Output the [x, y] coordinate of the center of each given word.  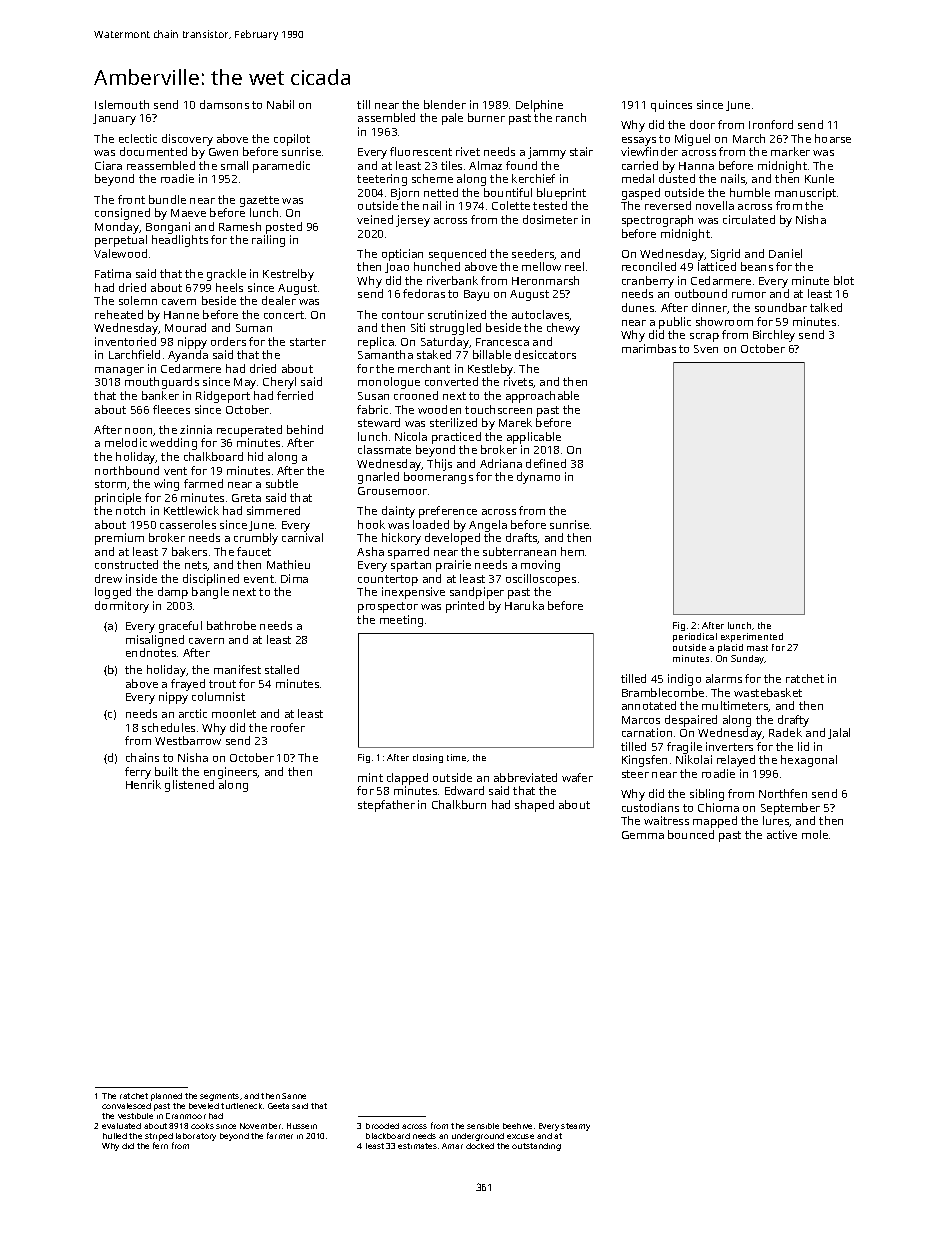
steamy [575, 1127]
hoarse [833, 138]
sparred [408, 553]
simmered [273, 510]
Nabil [280, 104]
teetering [382, 180]
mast [757, 648]
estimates [417, 1146]
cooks [202, 1126]
